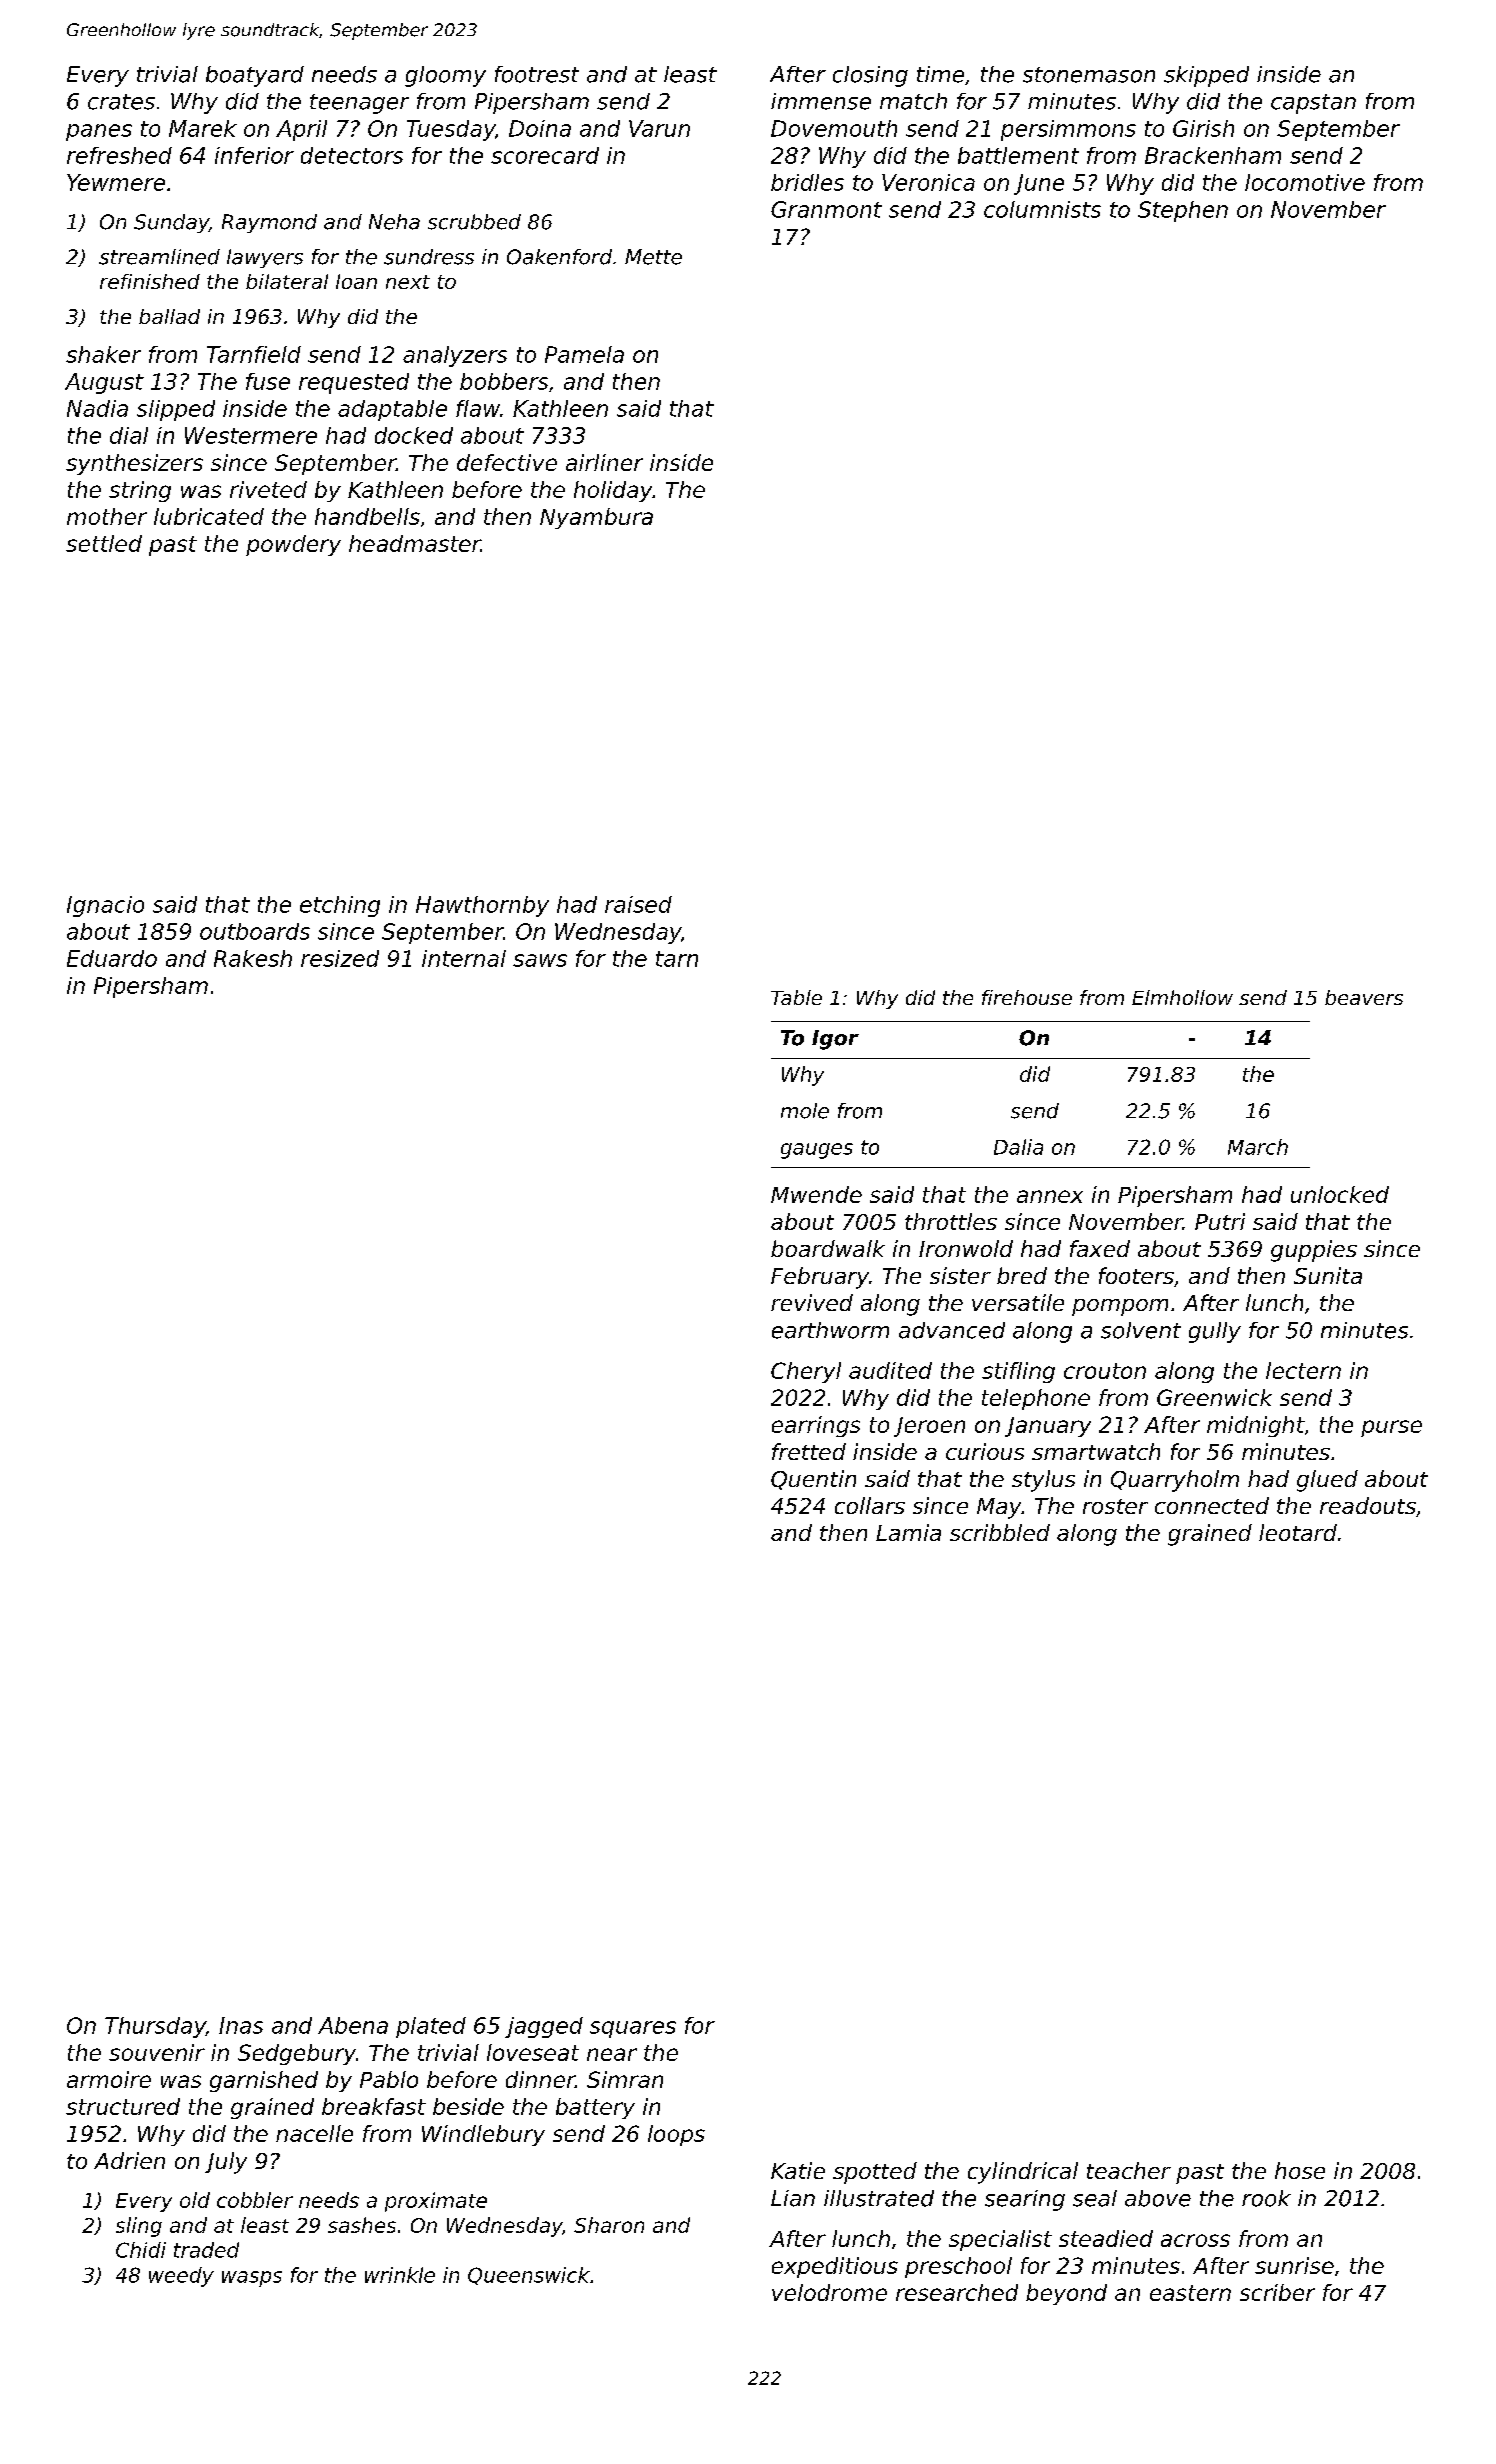 This screenshot has width=1496, height=2464. What do you see at coordinates (445, 76) in the screenshot?
I see `gloomy` at bounding box center [445, 76].
